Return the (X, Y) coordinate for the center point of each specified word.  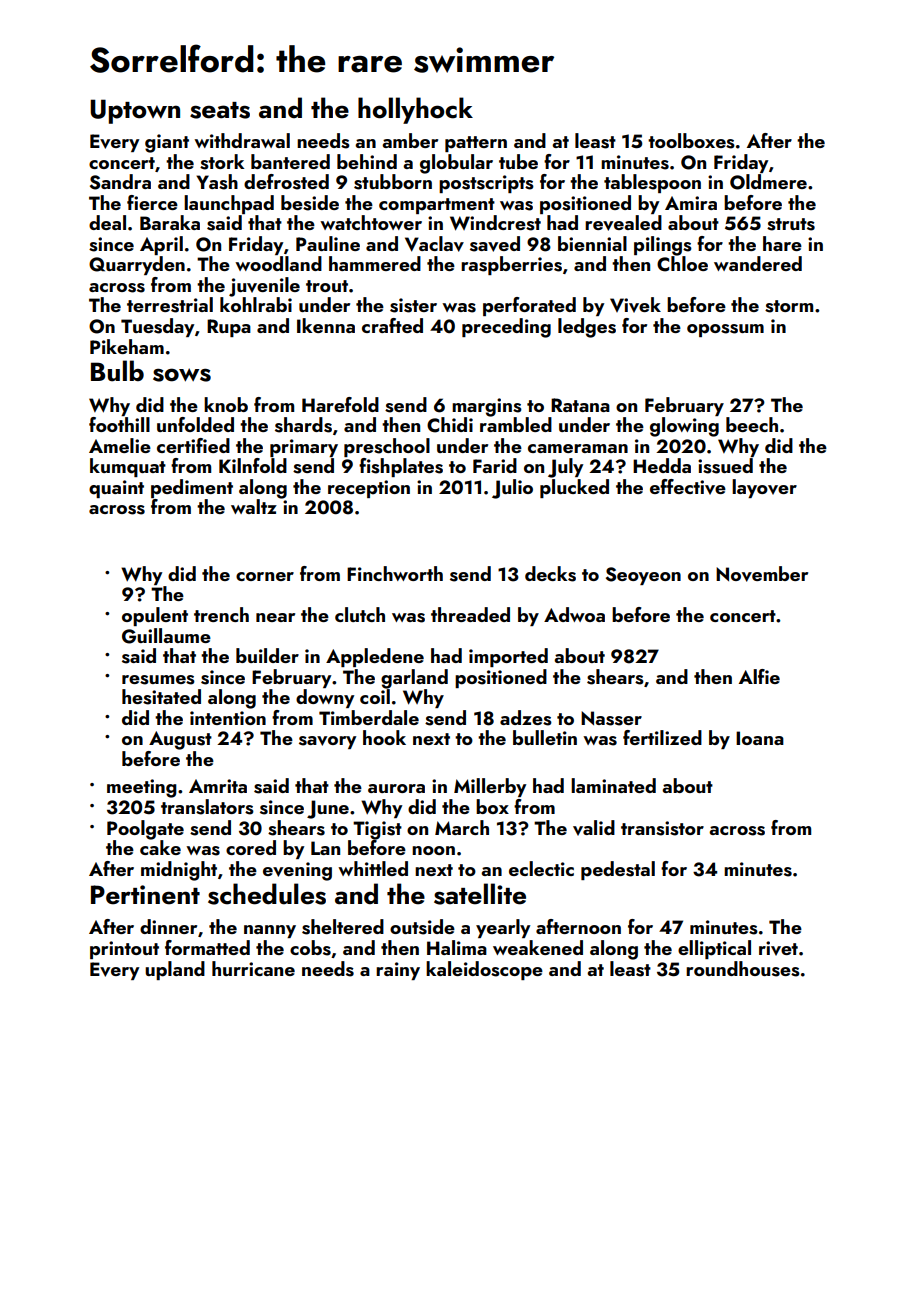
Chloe (682, 264)
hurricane (253, 968)
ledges (587, 328)
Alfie (759, 676)
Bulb (117, 371)
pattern (476, 144)
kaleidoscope (484, 970)
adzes (526, 718)
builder (267, 655)
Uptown (135, 111)
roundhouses (743, 969)
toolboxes (691, 141)
